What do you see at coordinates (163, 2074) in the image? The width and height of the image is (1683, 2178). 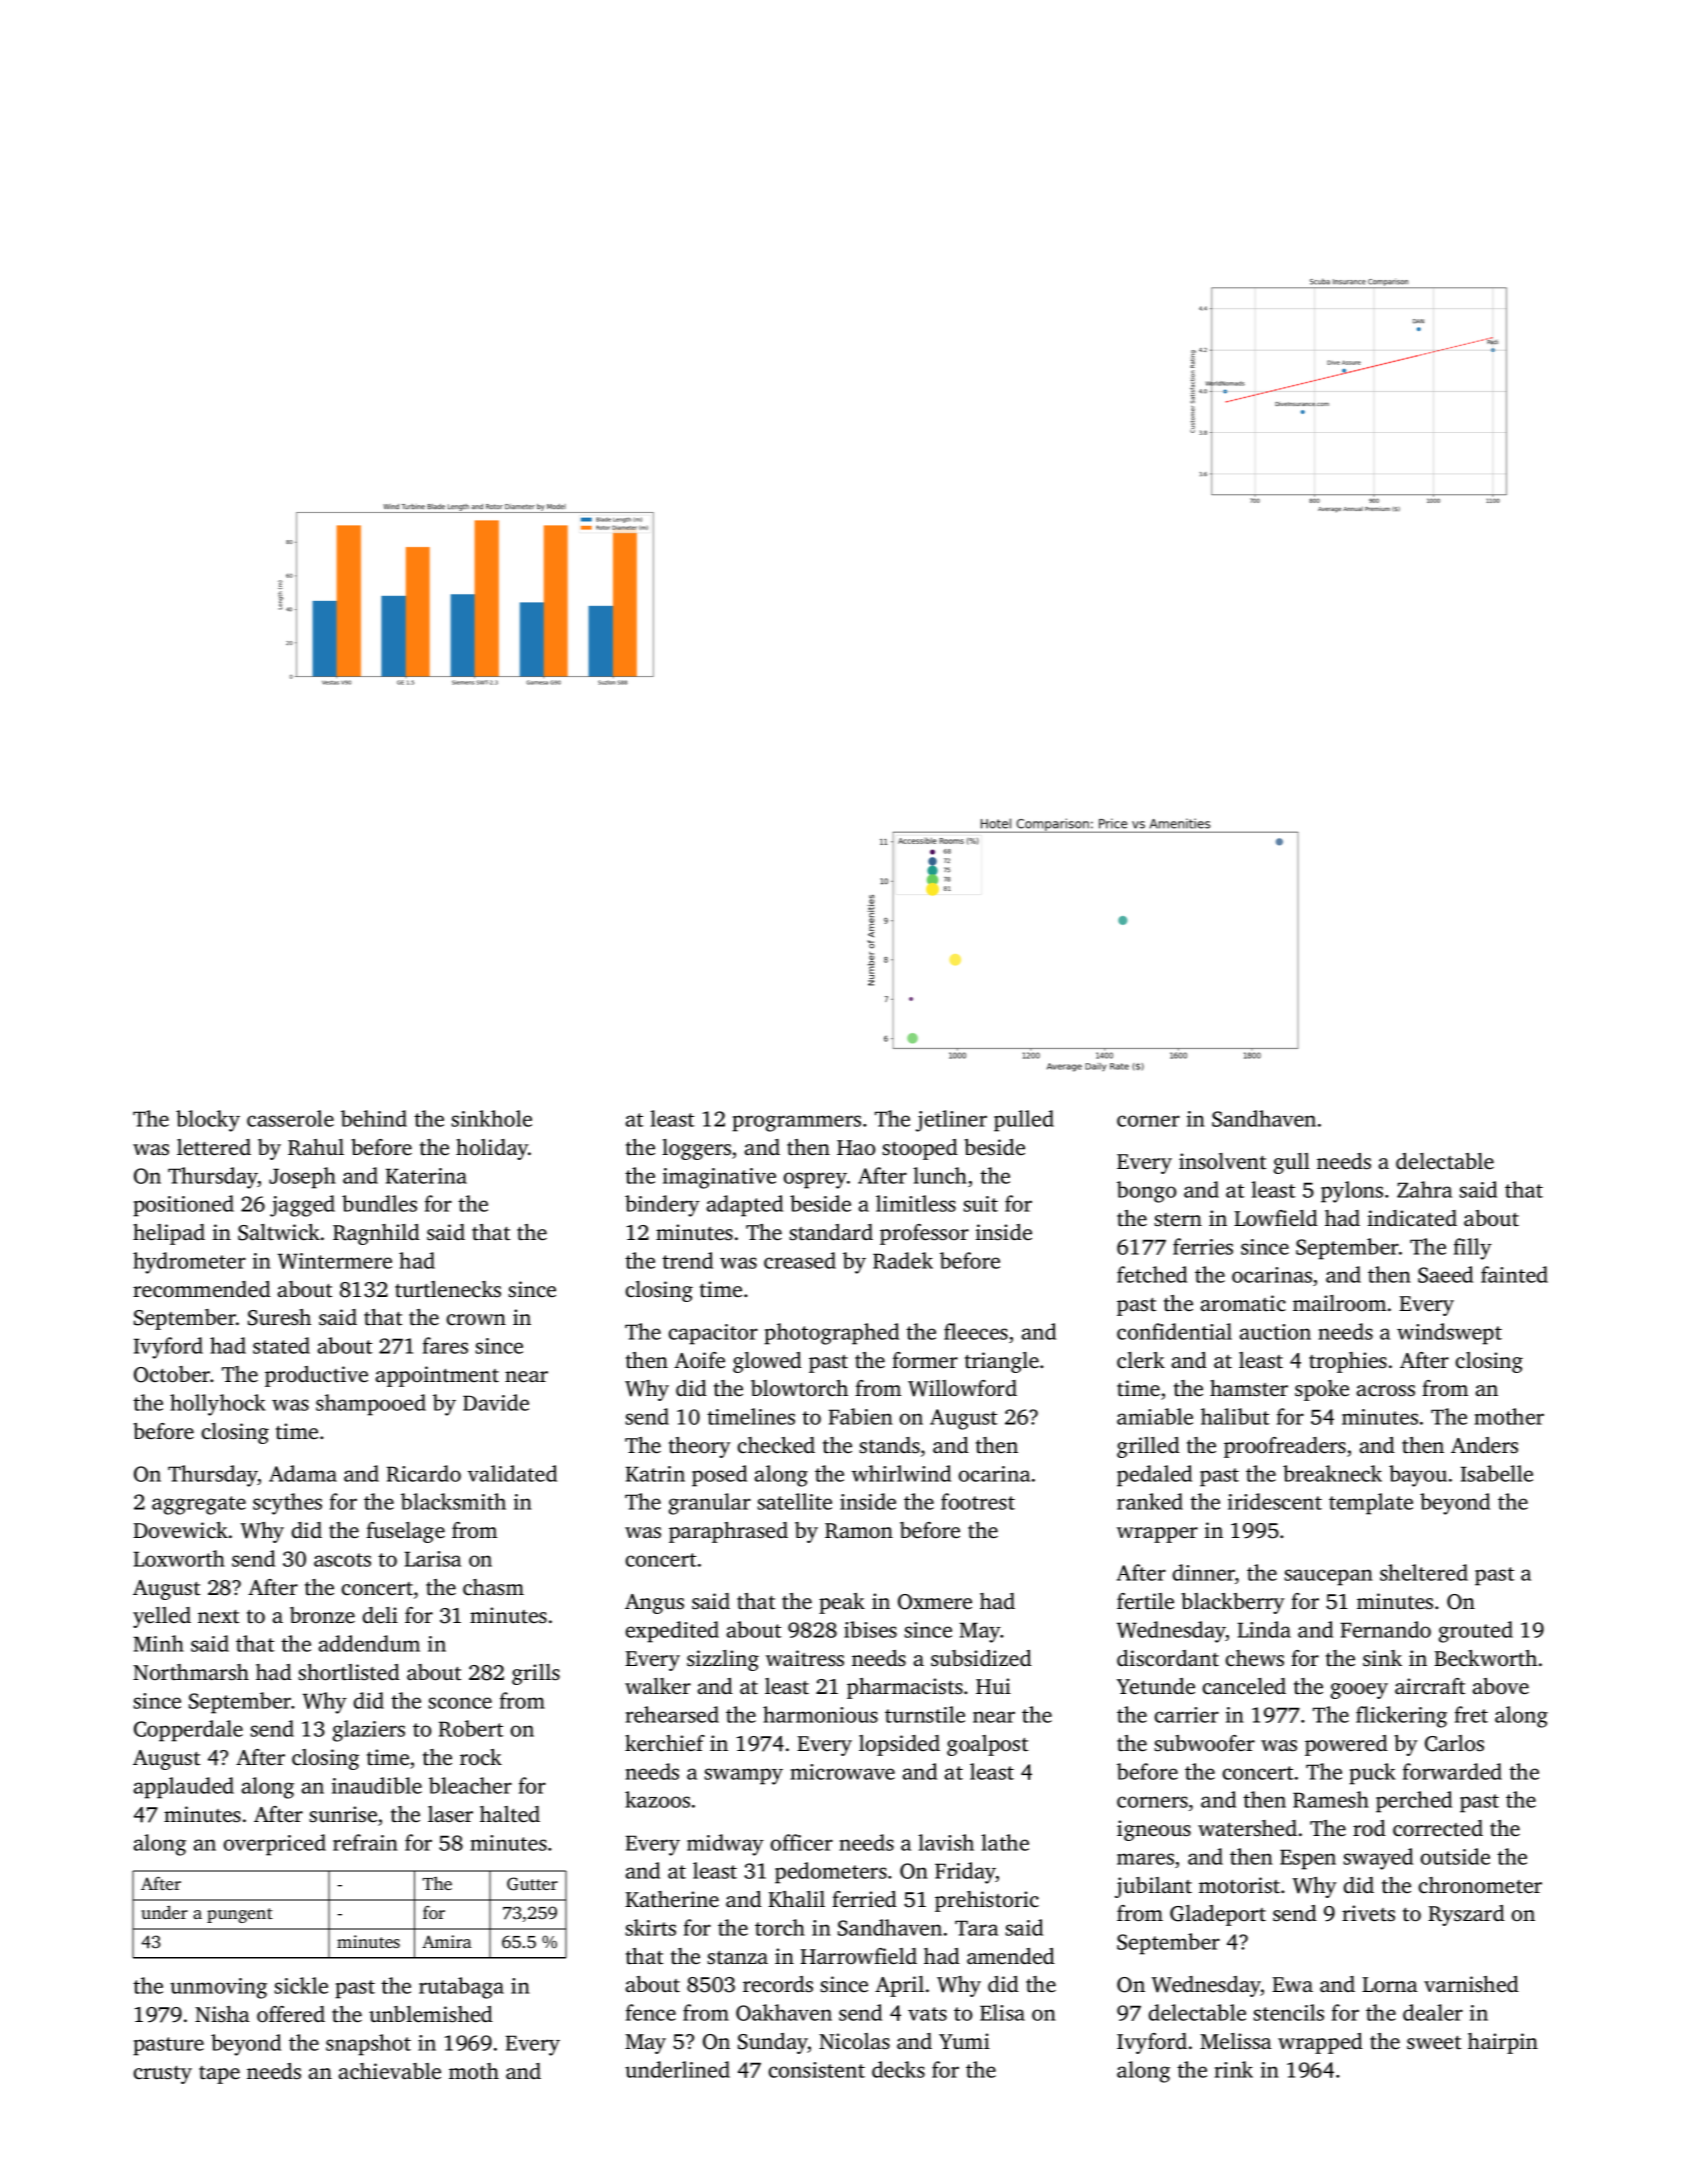 I see `crusty` at bounding box center [163, 2074].
